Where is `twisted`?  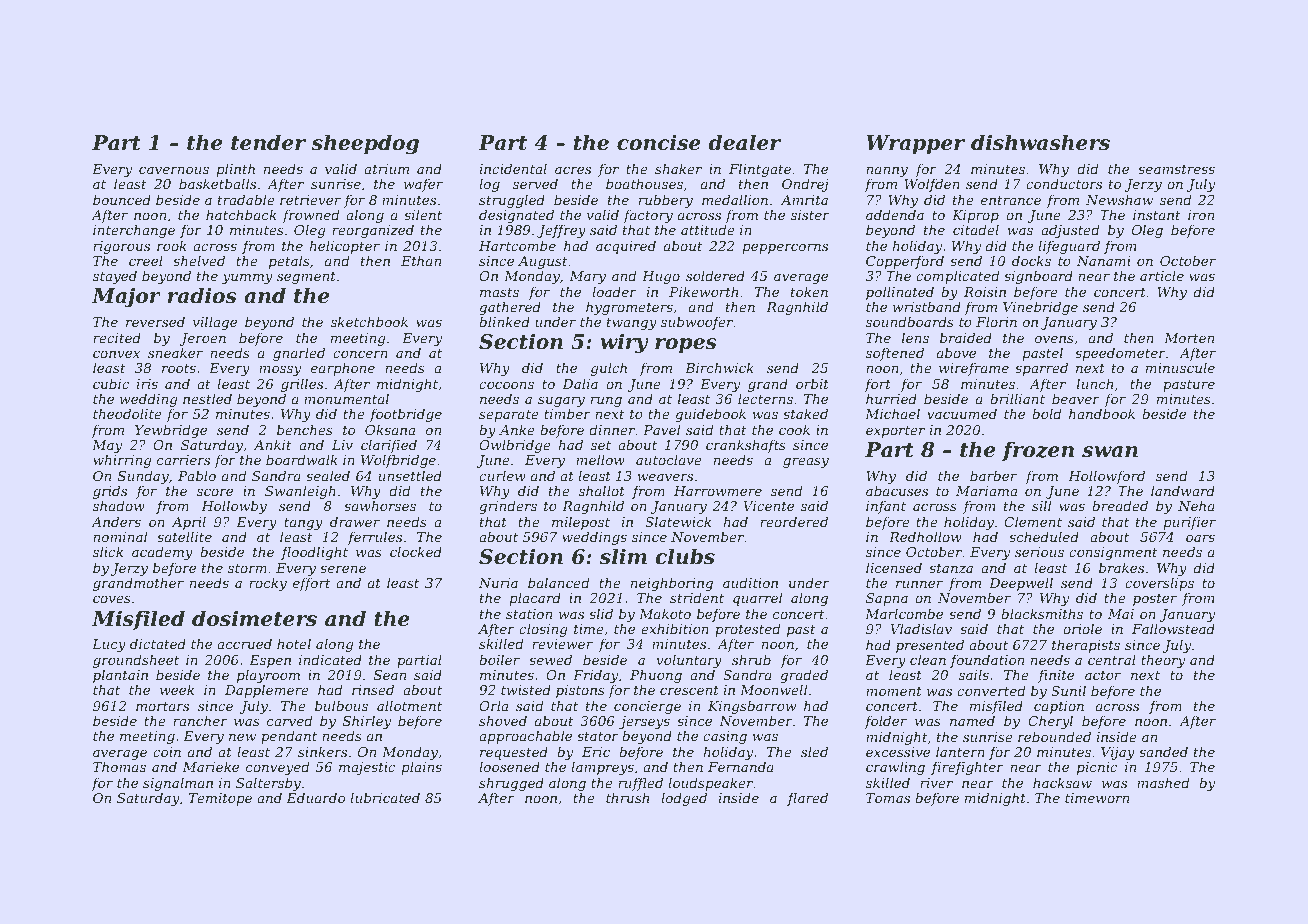
twisted is located at coordinates (526, 689).
